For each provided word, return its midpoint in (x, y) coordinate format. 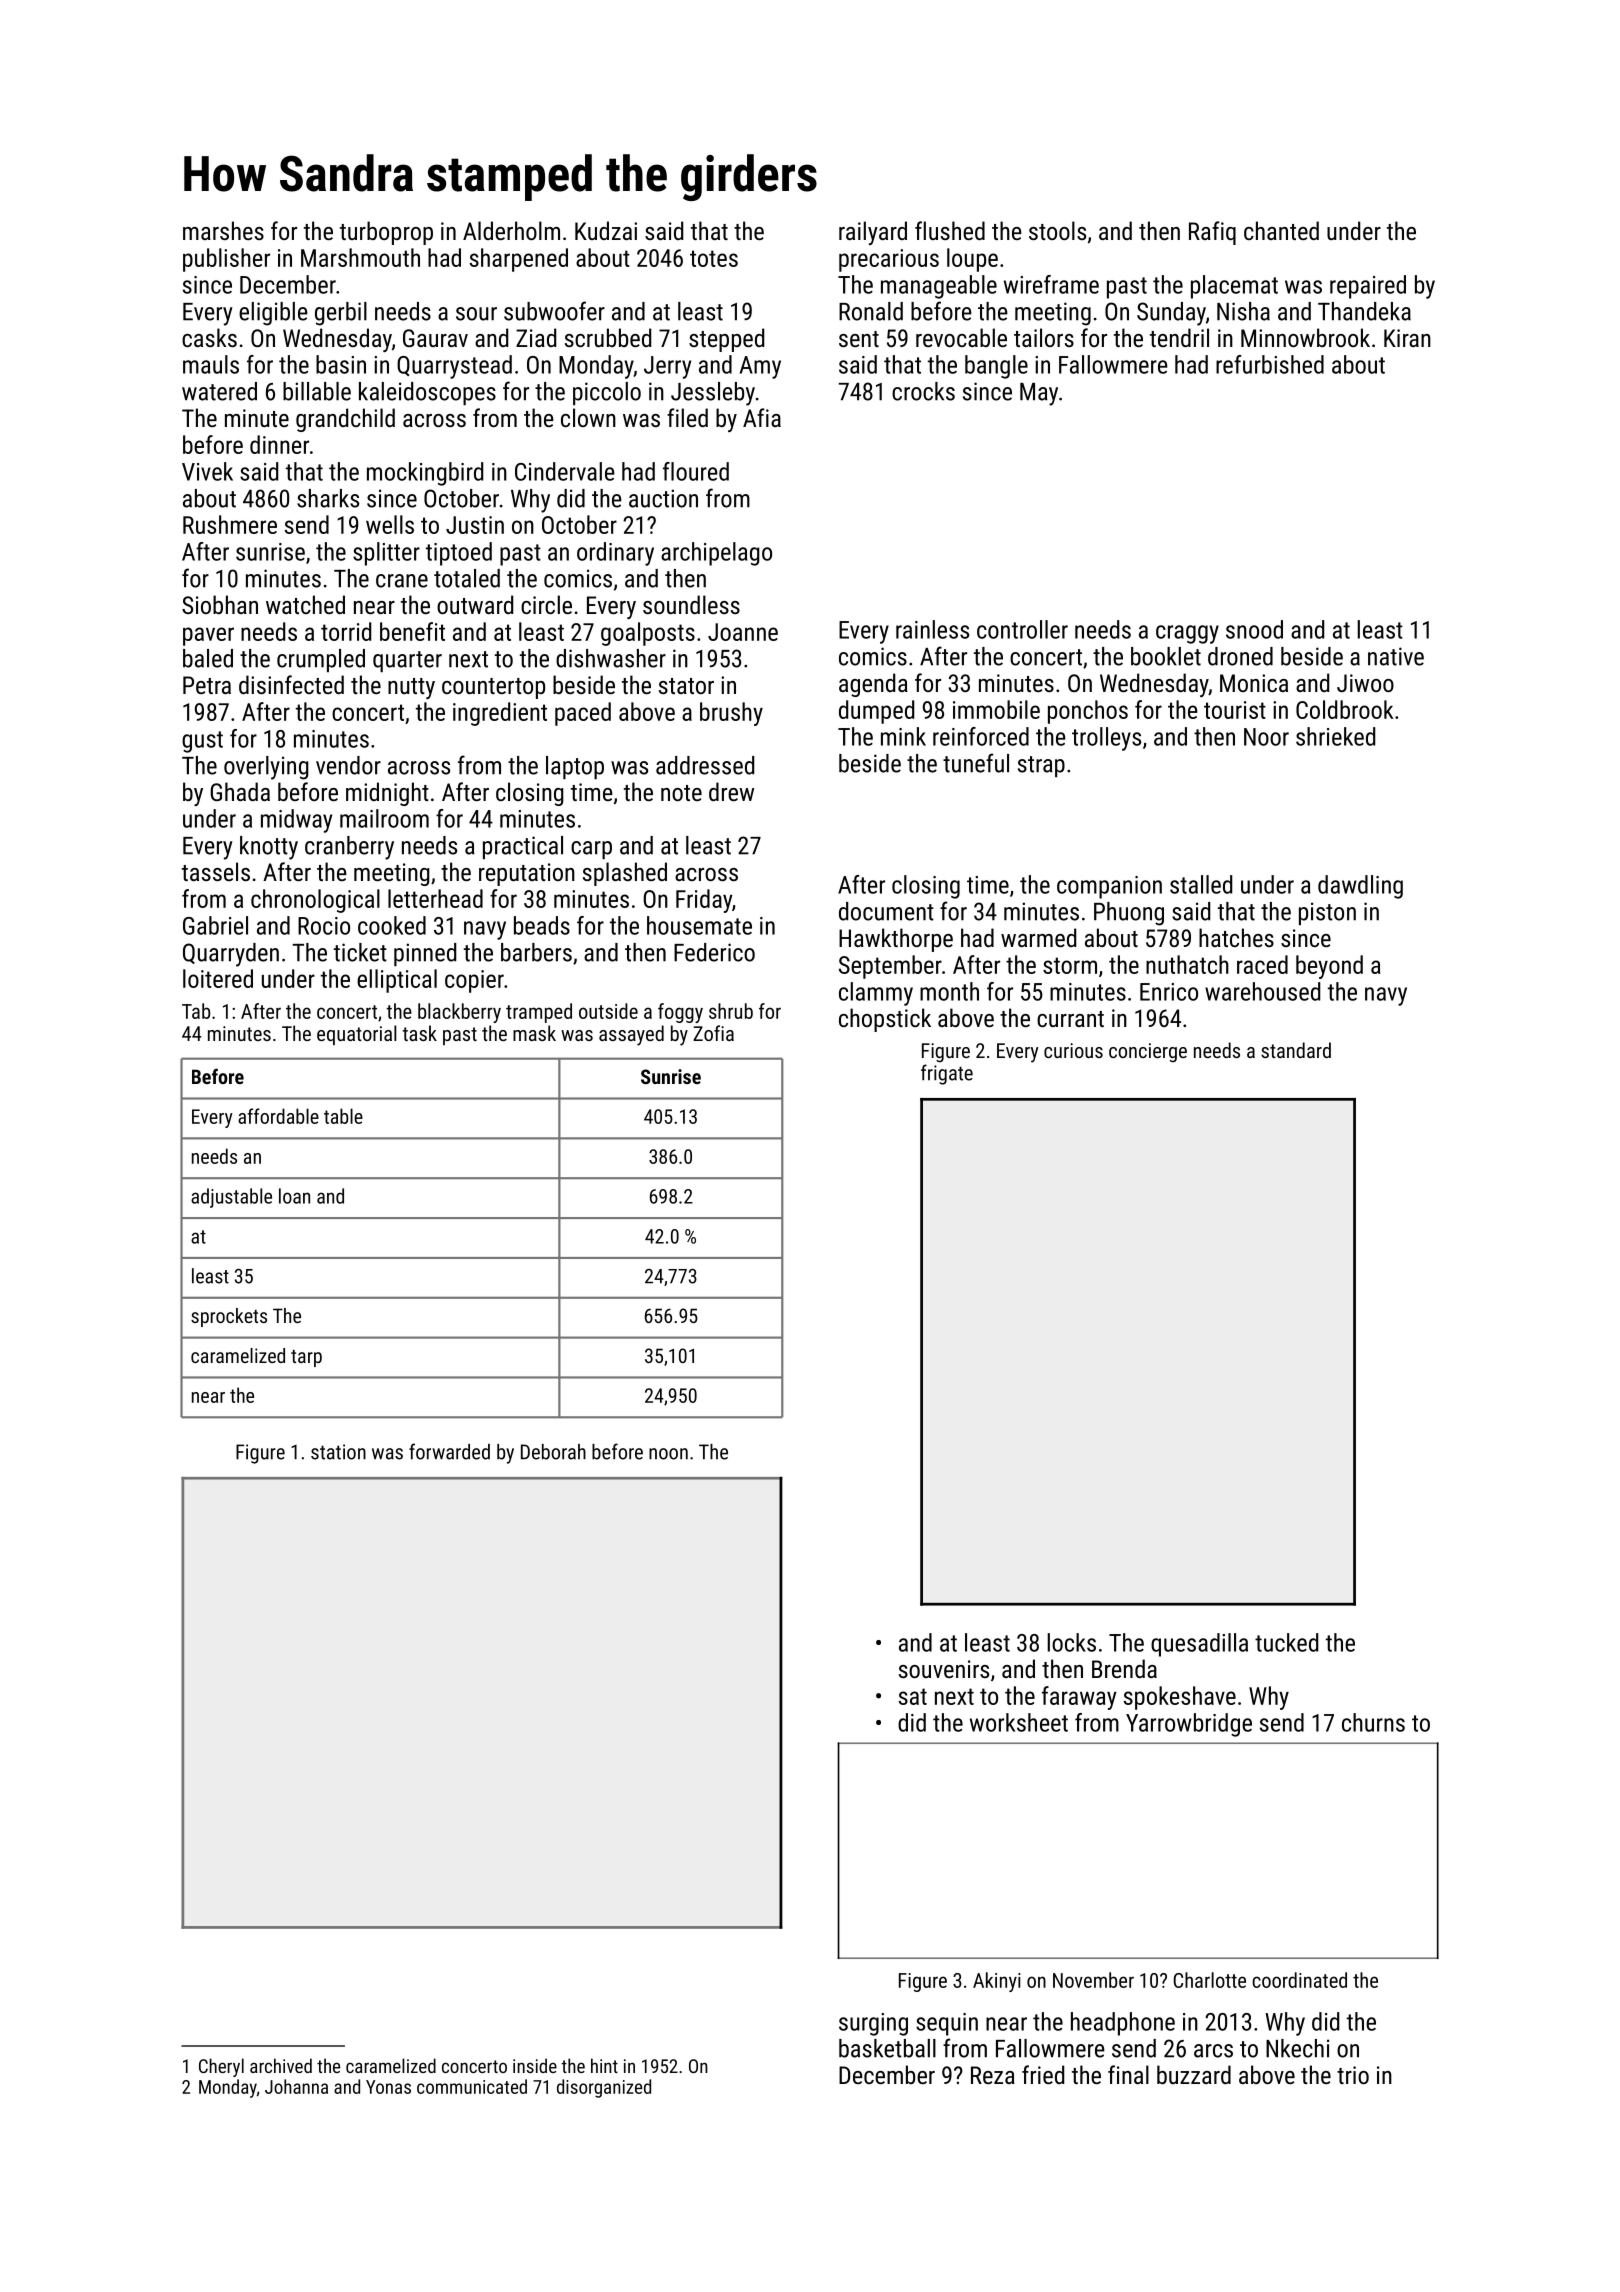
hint (604, 2065)
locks (1072, 1642)
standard (1296, 1050)
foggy (680, 1013)
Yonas (388, 2087)
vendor (348, 765)
